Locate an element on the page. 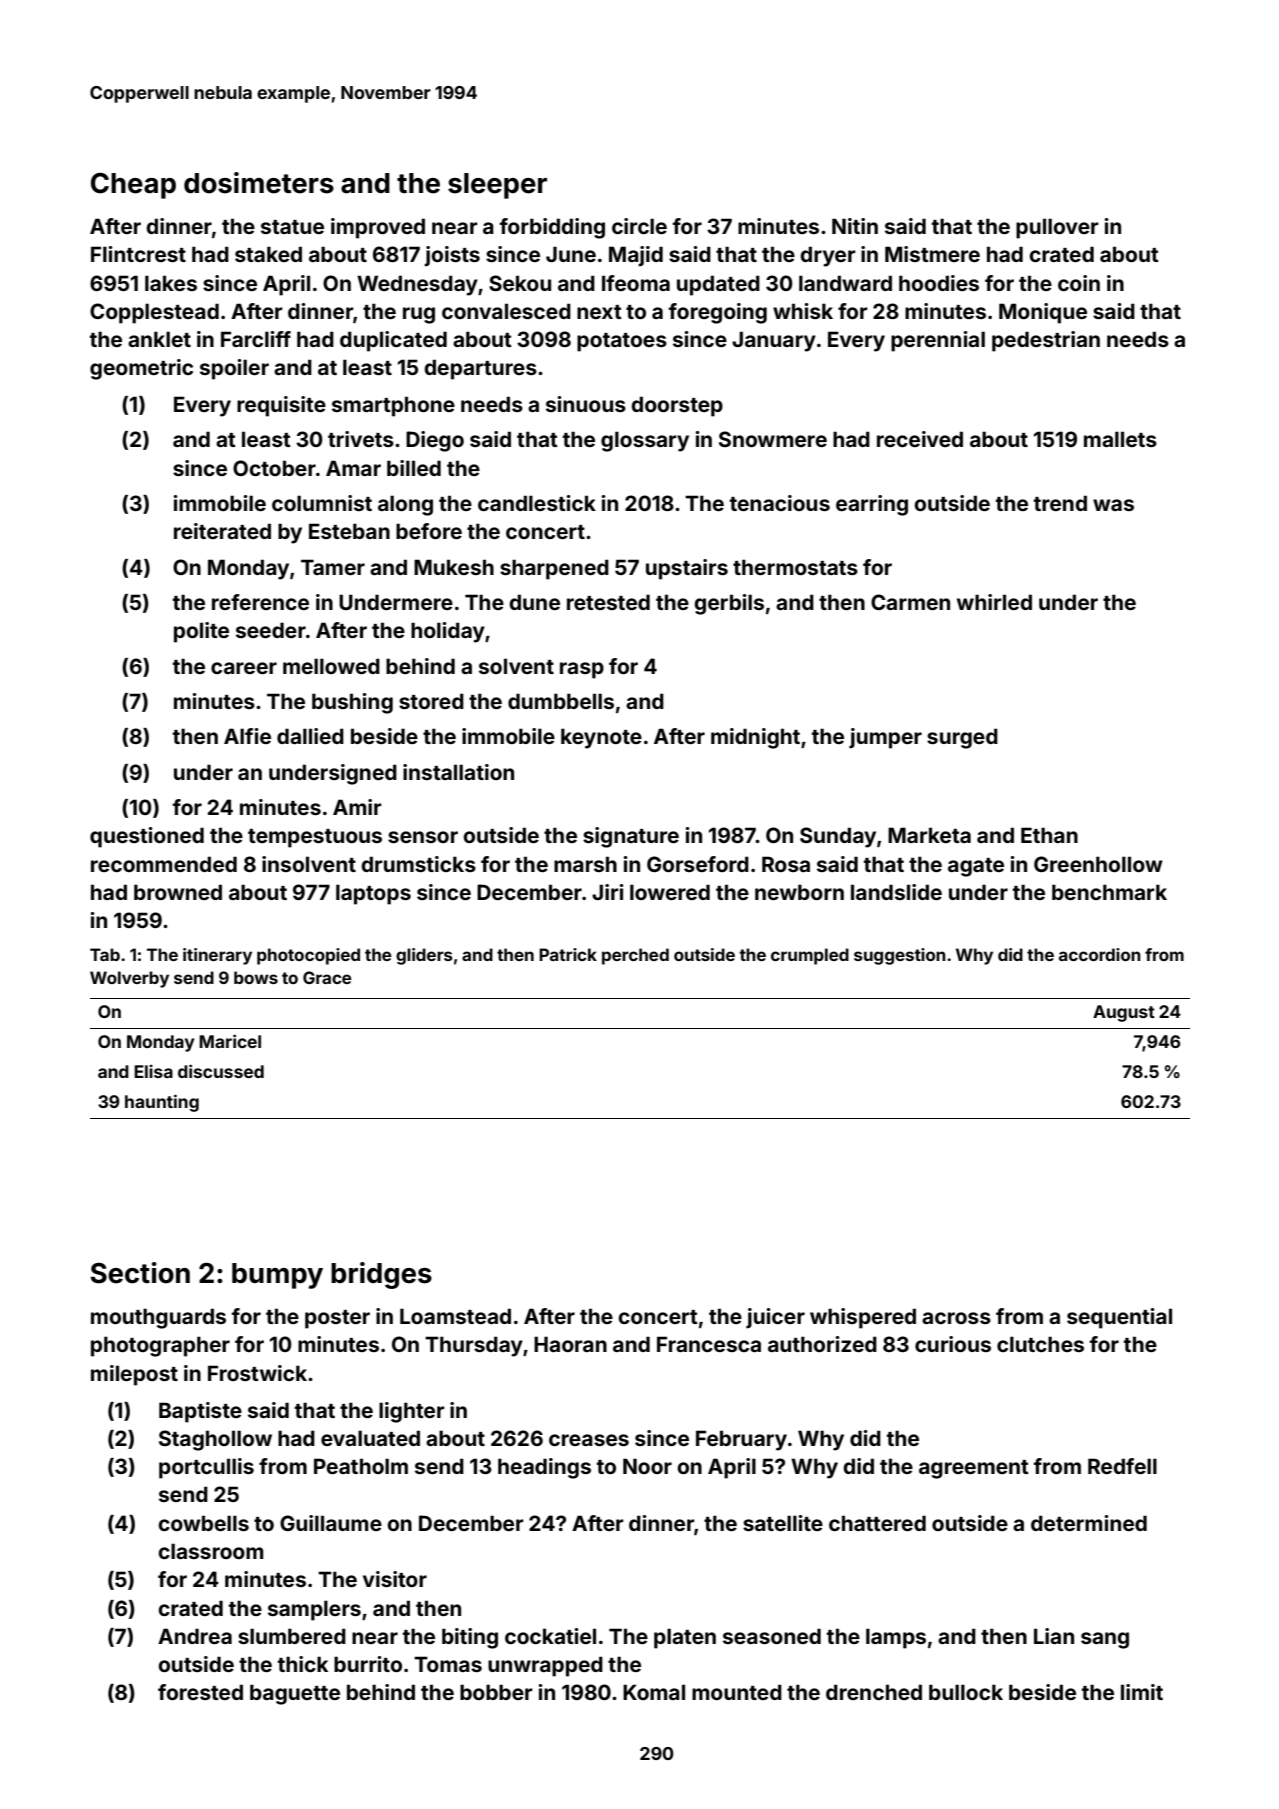  geometric is located at coordinates (141, 369).
